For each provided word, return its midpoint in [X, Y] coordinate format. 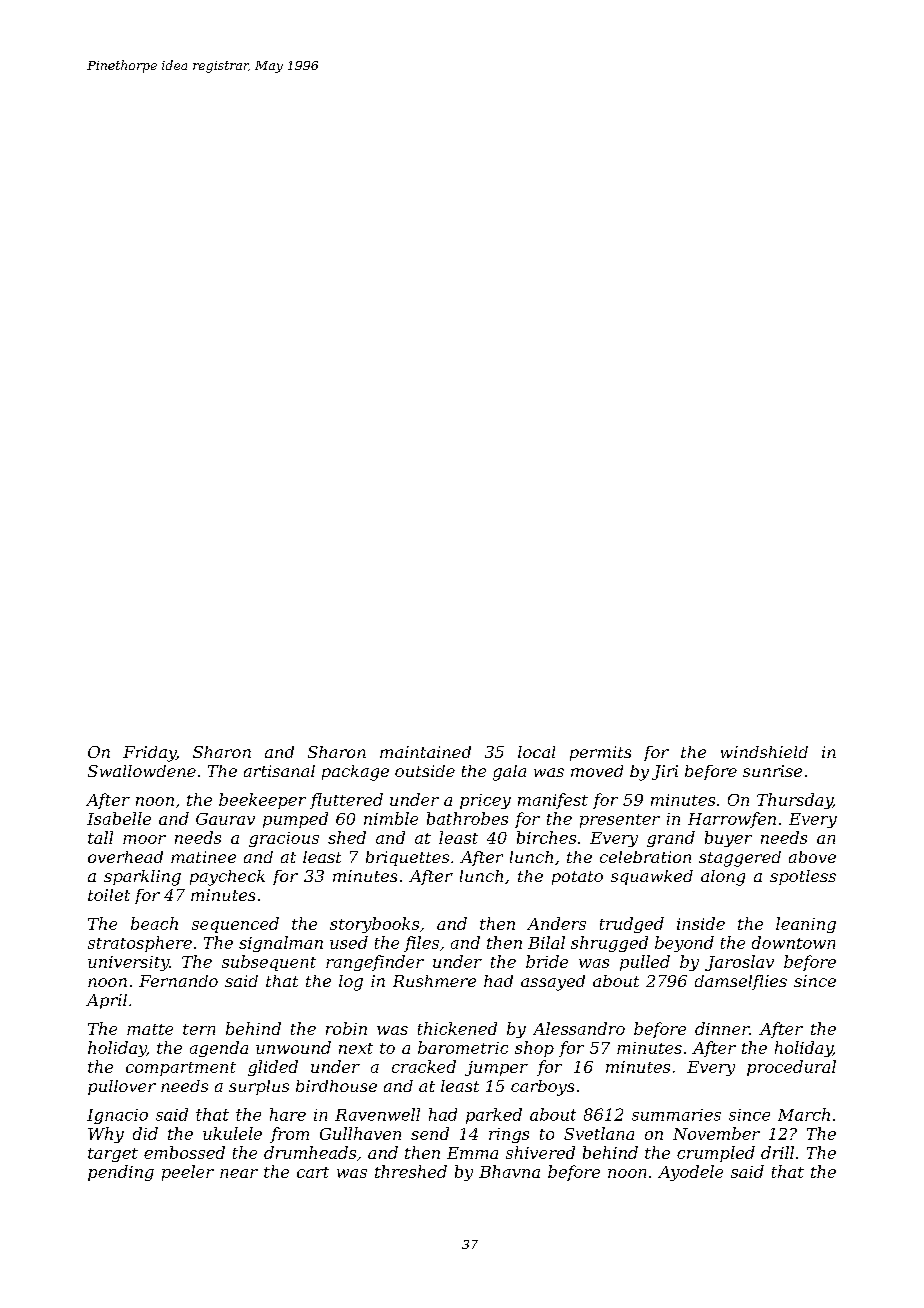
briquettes [407, 858]
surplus [259, 1087]
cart [313, 1172]
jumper [496, 1068]
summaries [676, 1115]
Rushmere [434, 981]
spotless [803, 877]
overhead [125, 857]
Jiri [665, 772]
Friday [149, 754]
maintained [425, 752]
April [106, 1001]
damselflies [741, 982]
